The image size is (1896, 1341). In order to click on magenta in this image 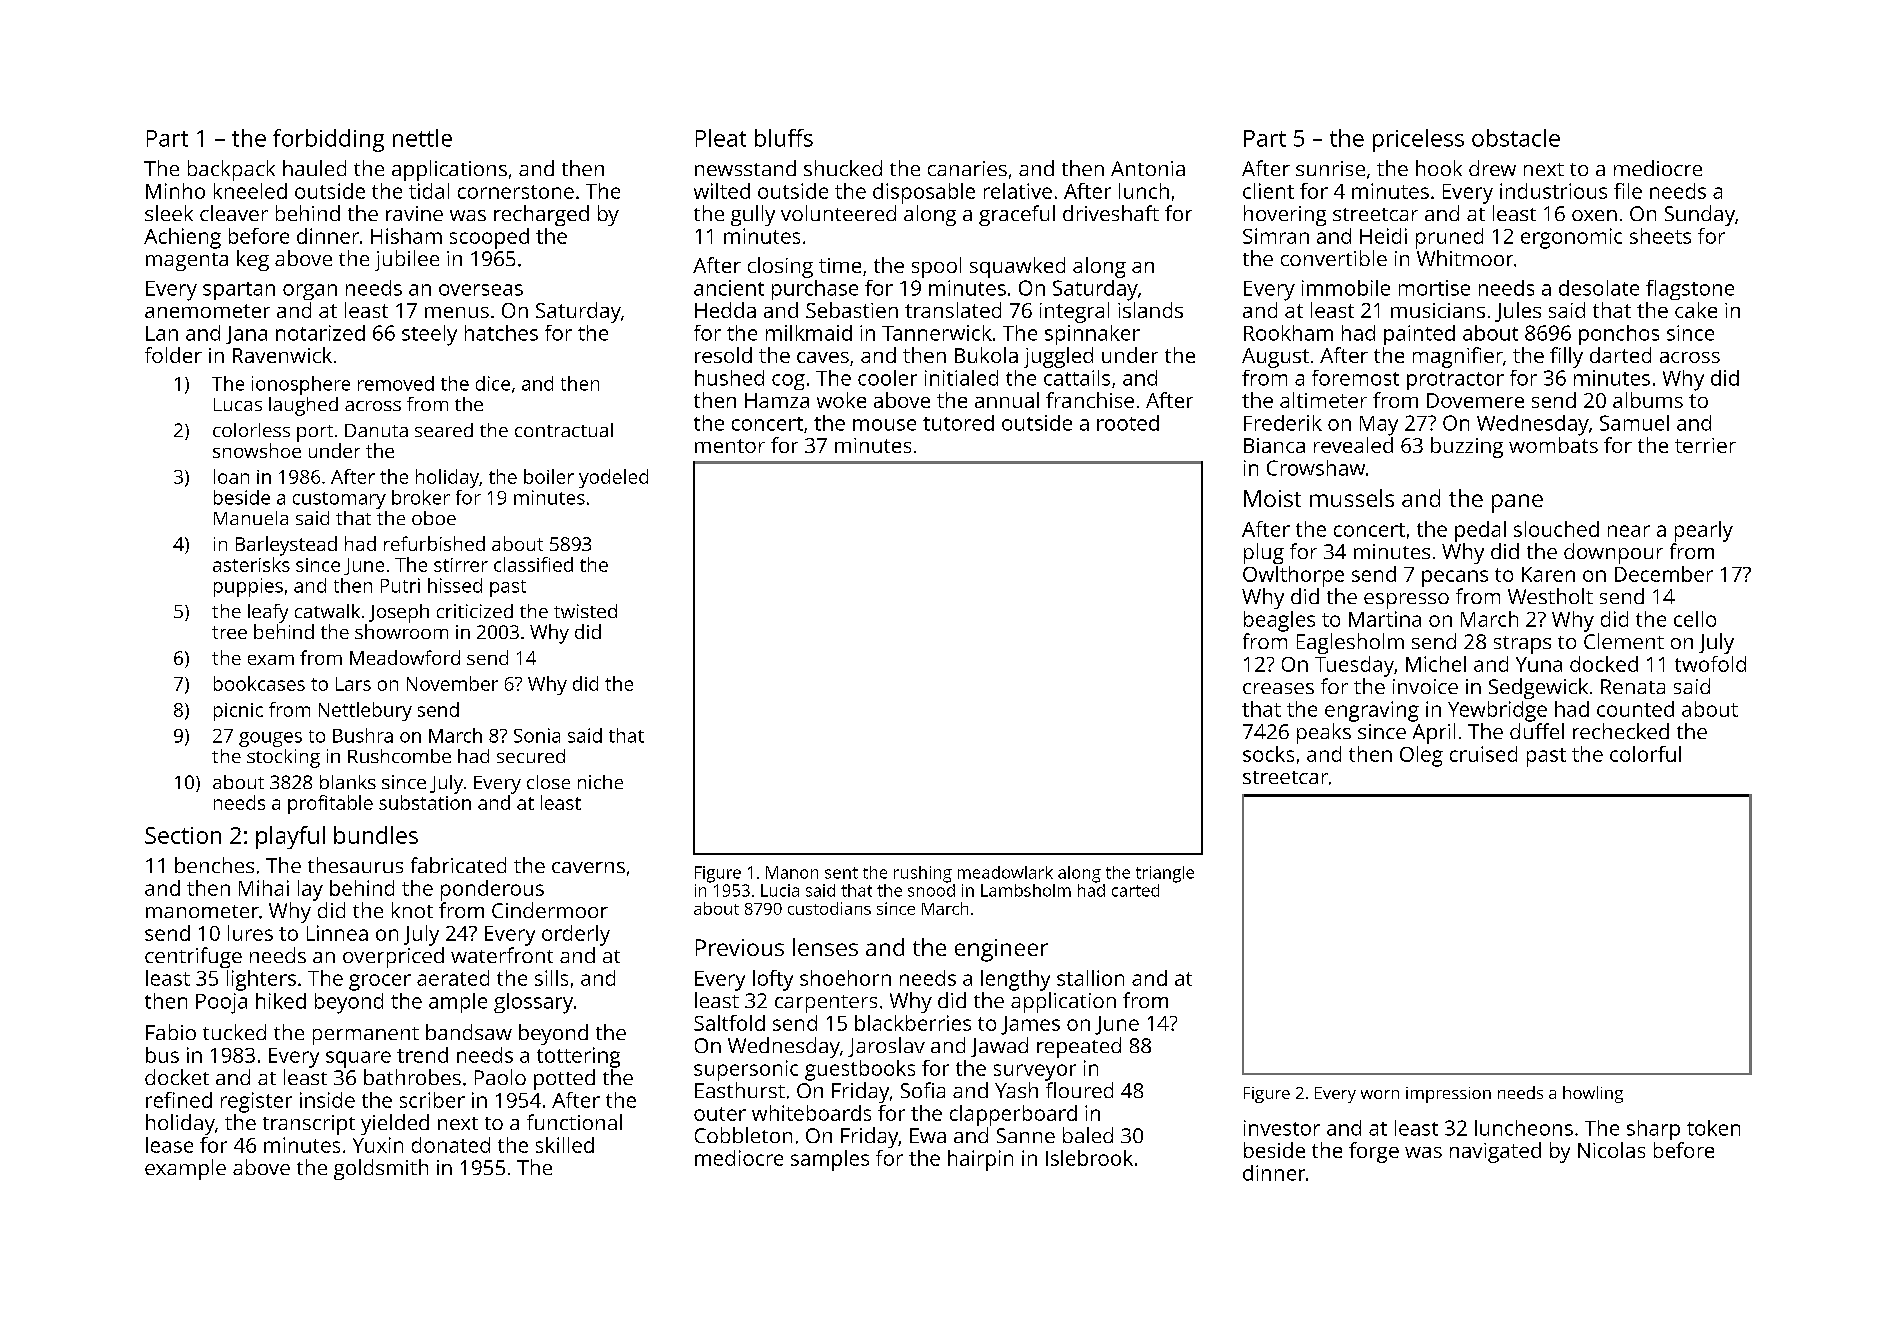, I will do `click(187, 262)`.
